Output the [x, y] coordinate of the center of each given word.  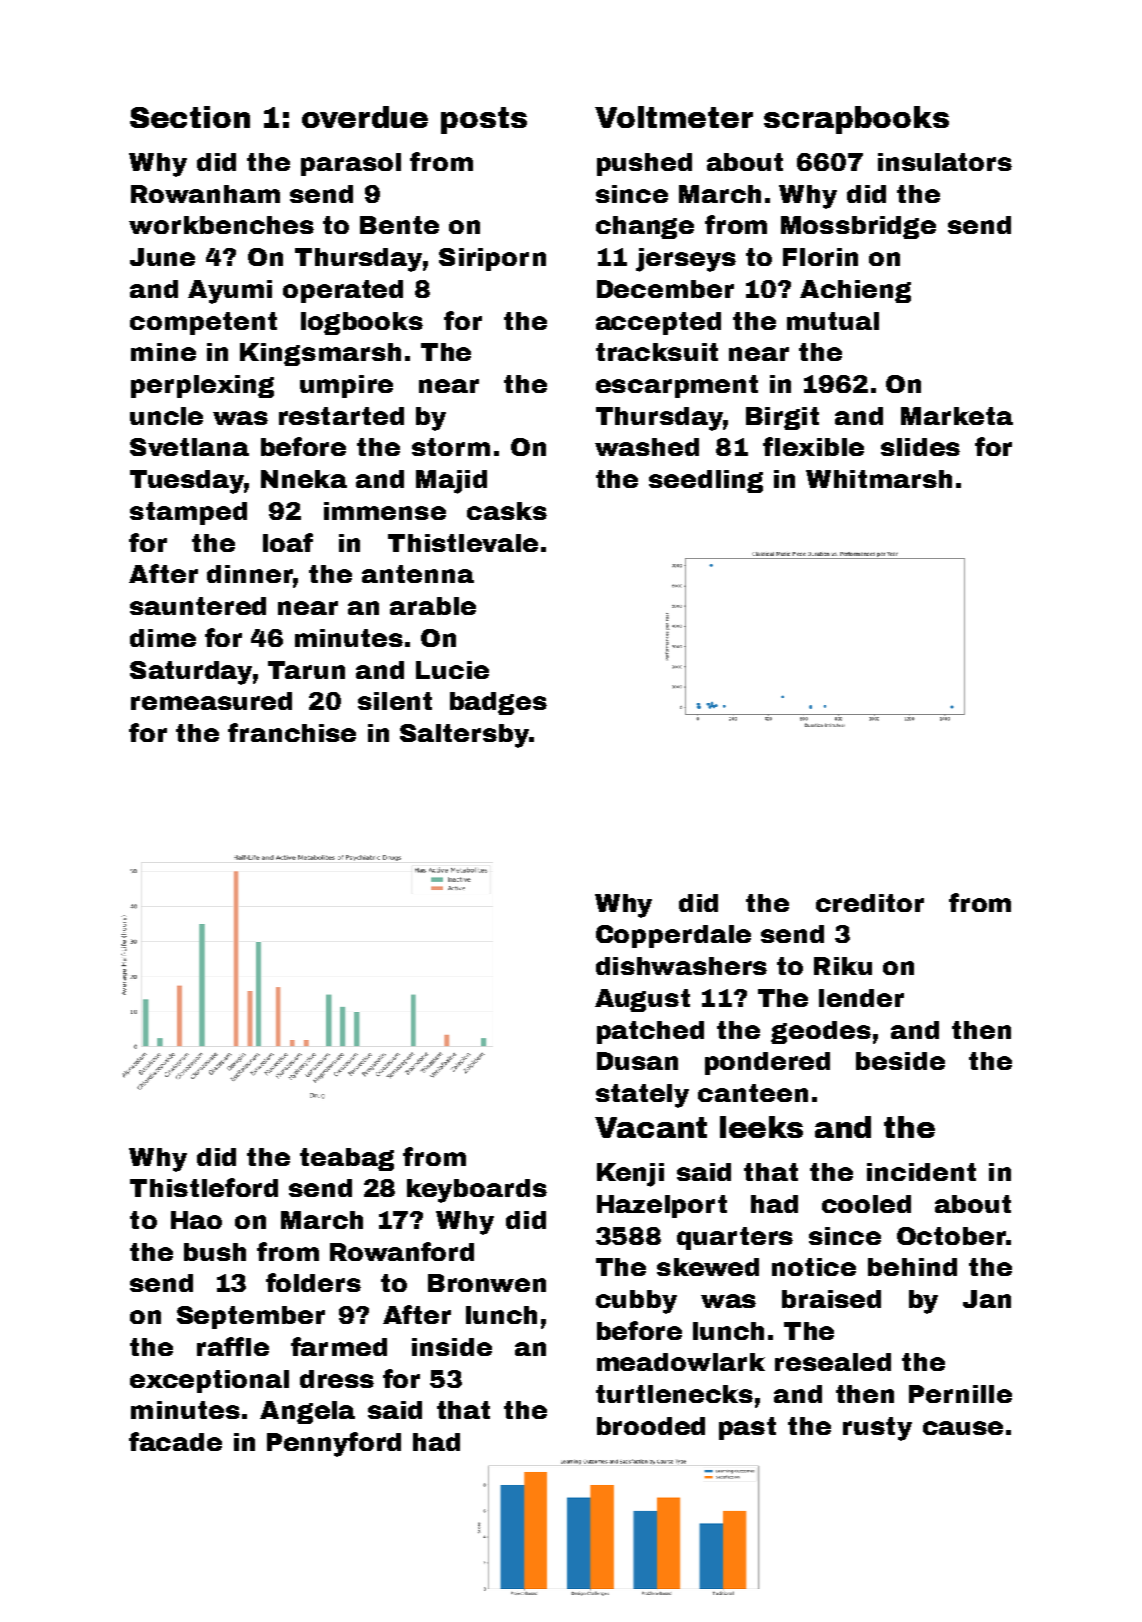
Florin [820, 257]
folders [313, 1282]
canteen [753, 1093]
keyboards [477, 1191]
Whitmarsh [879, 479]
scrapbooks [856, 120]
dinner [250, 574]
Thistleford [204, 1187]
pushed [644, 164]
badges [498, 703]
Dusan [637, 1061]
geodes [821, 1032]
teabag [347, 1159]
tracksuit [657, 352]
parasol [351, 164]
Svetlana [189, 447]
